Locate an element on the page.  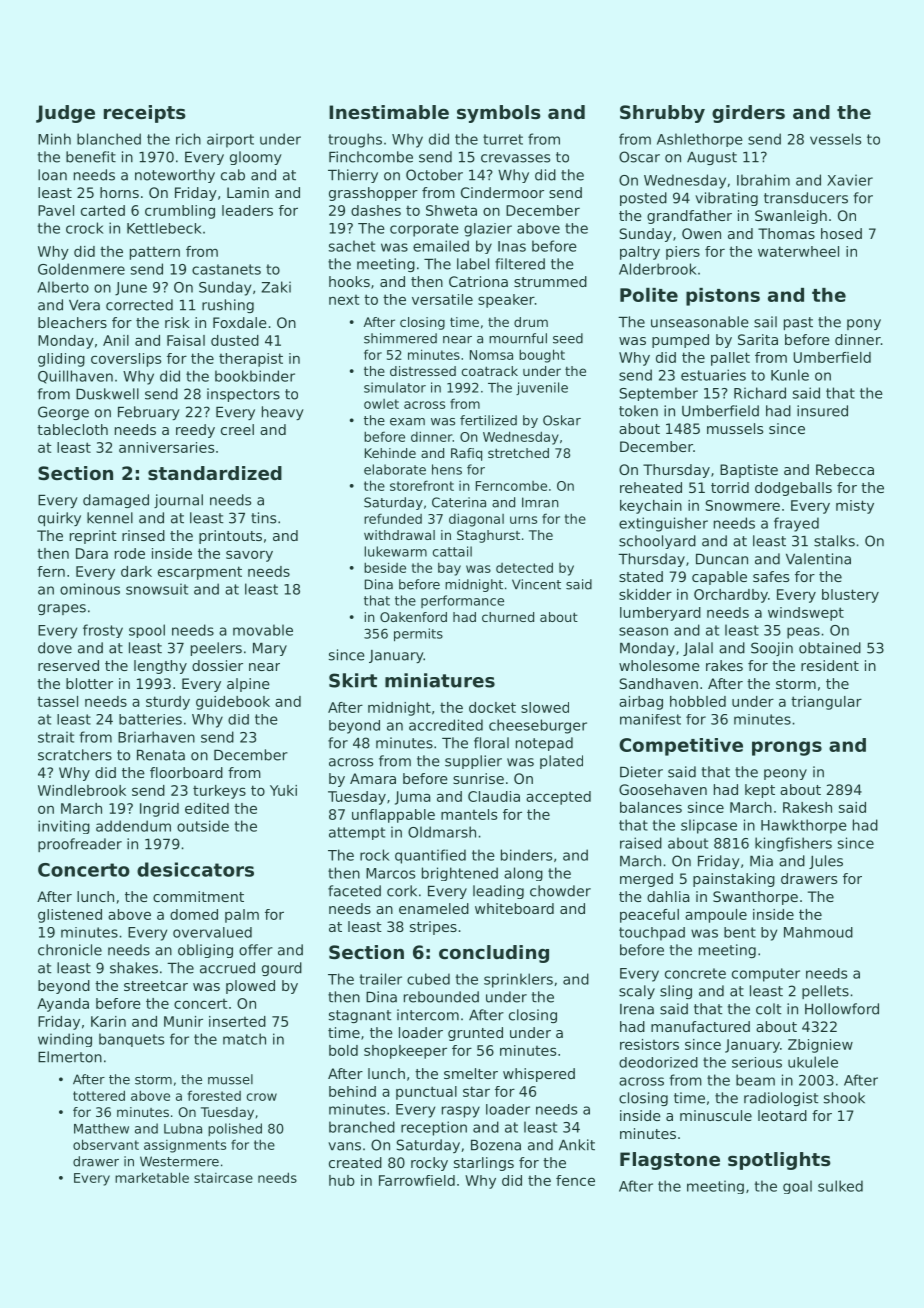
blustery is located at coordinates (850, 596).
